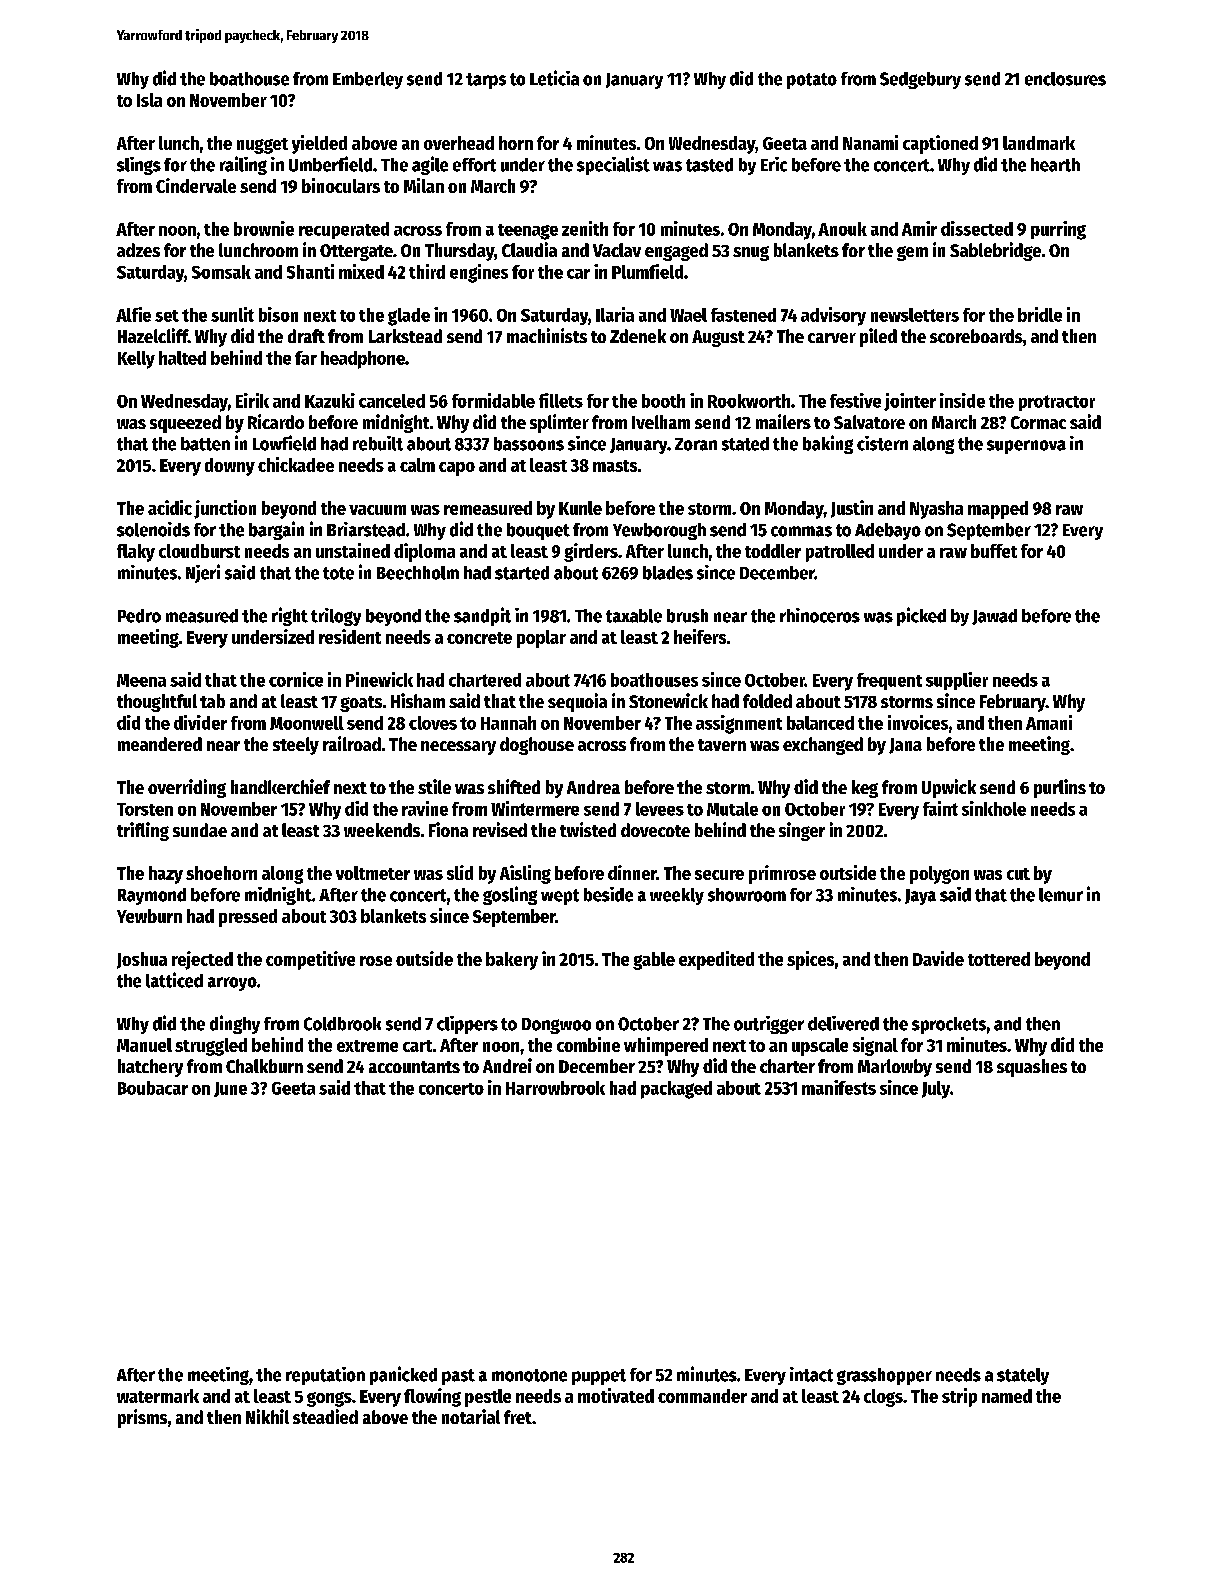 The height and width of the screenshot is (1588, 1227). What do you see at coordinates (554, 78) in the screenshot?
I see `Leticia` at bounding box center [554, 78].
